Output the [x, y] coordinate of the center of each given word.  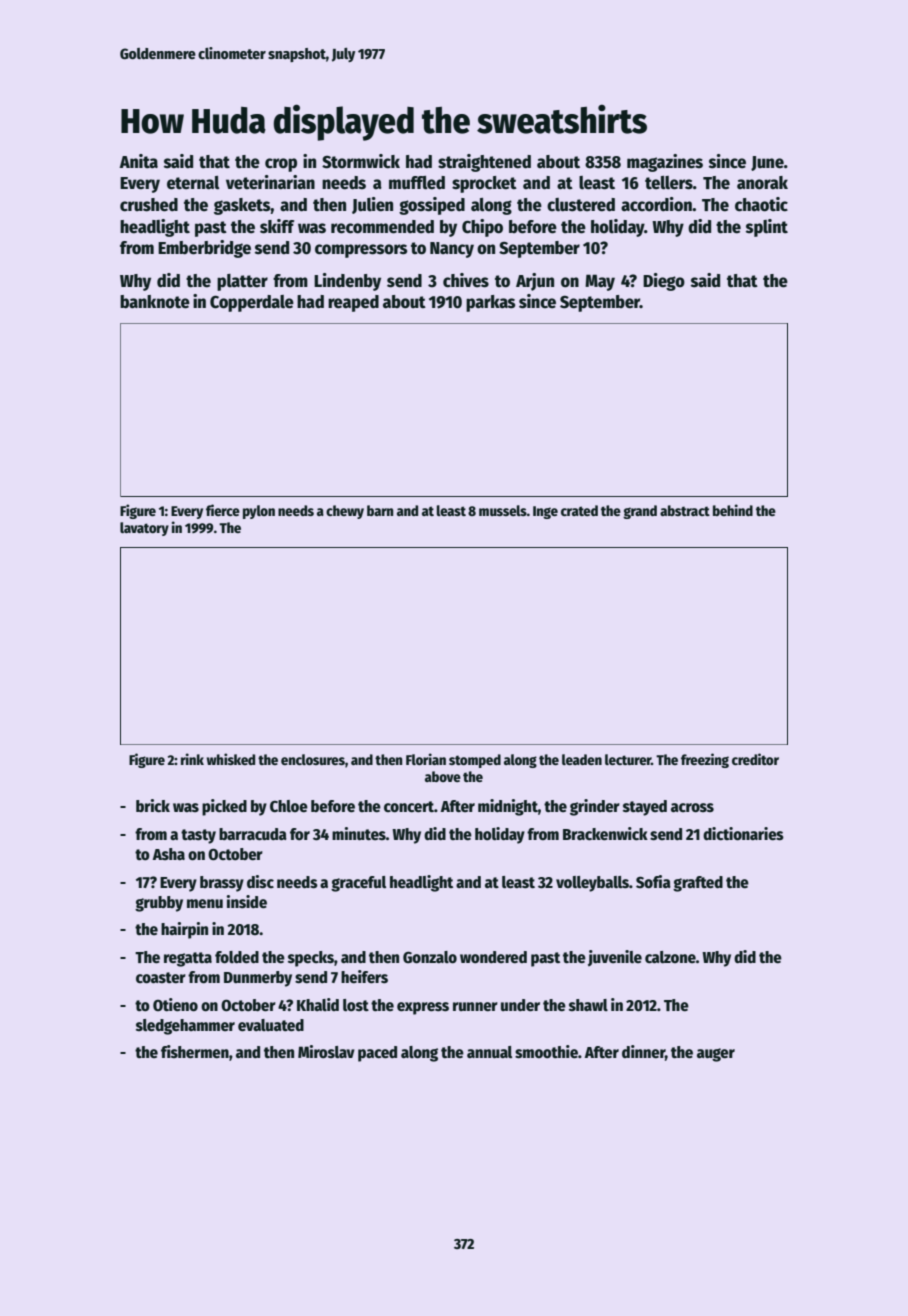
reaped [353, 303]
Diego [664, 282]
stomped [475, 761]
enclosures [313, 759]
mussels [503, 510]
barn [380, 510]
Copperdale [252, 303]
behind [733, 510]
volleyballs [592, 884]
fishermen [195, 1052]
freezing [705, 760]
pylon [259, 512]
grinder [595, 807]
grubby [159, 904]
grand [640, 512]
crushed [149, 205]
